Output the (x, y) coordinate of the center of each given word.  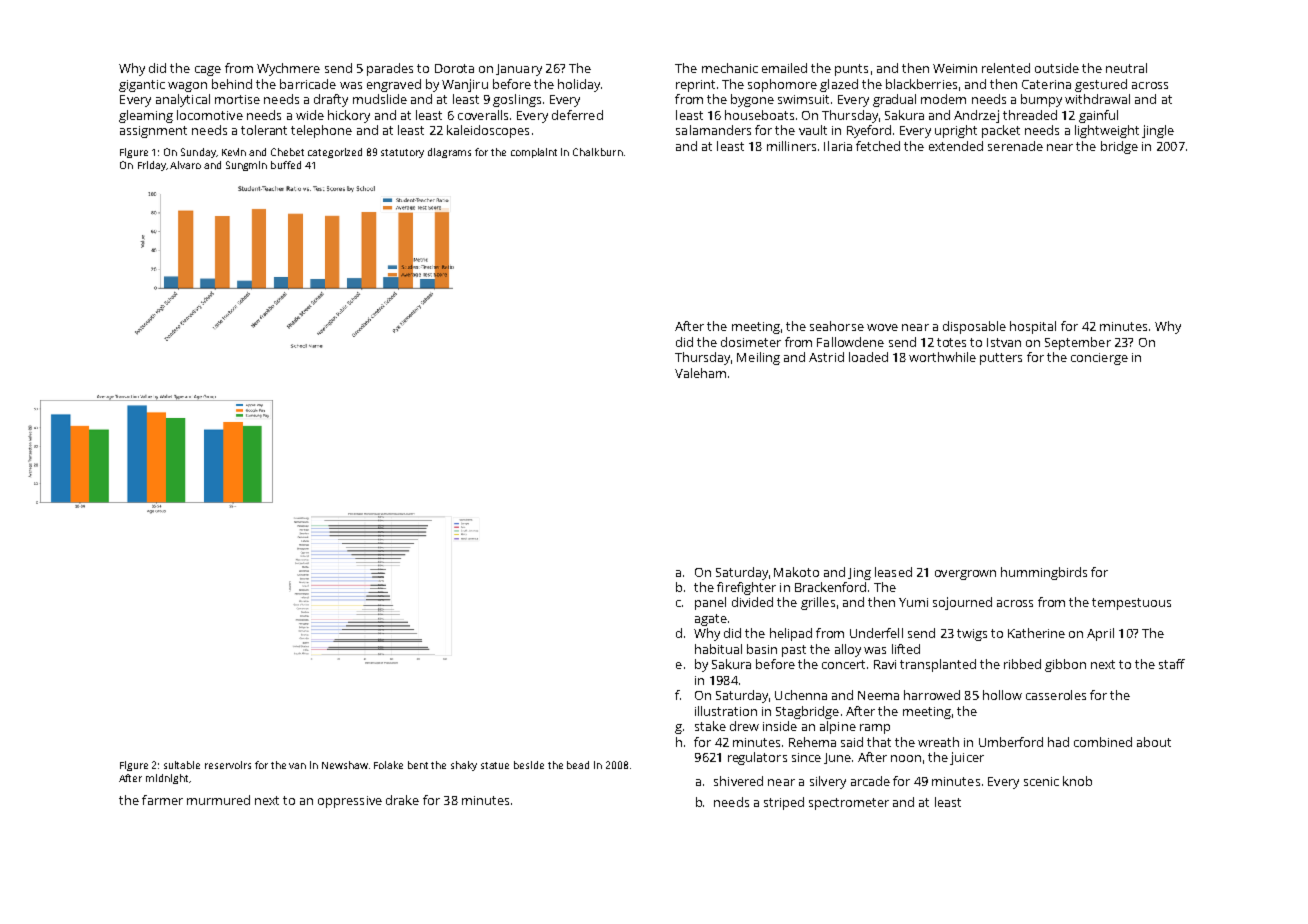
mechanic (730, 68)
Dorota (454, 68)
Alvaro (185, 165)
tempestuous (1131, 604)
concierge (1099, 359)
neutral (1126, 68)
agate (711, 620)
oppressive (350, 802)
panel (710, 603)
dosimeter (751, 342)
